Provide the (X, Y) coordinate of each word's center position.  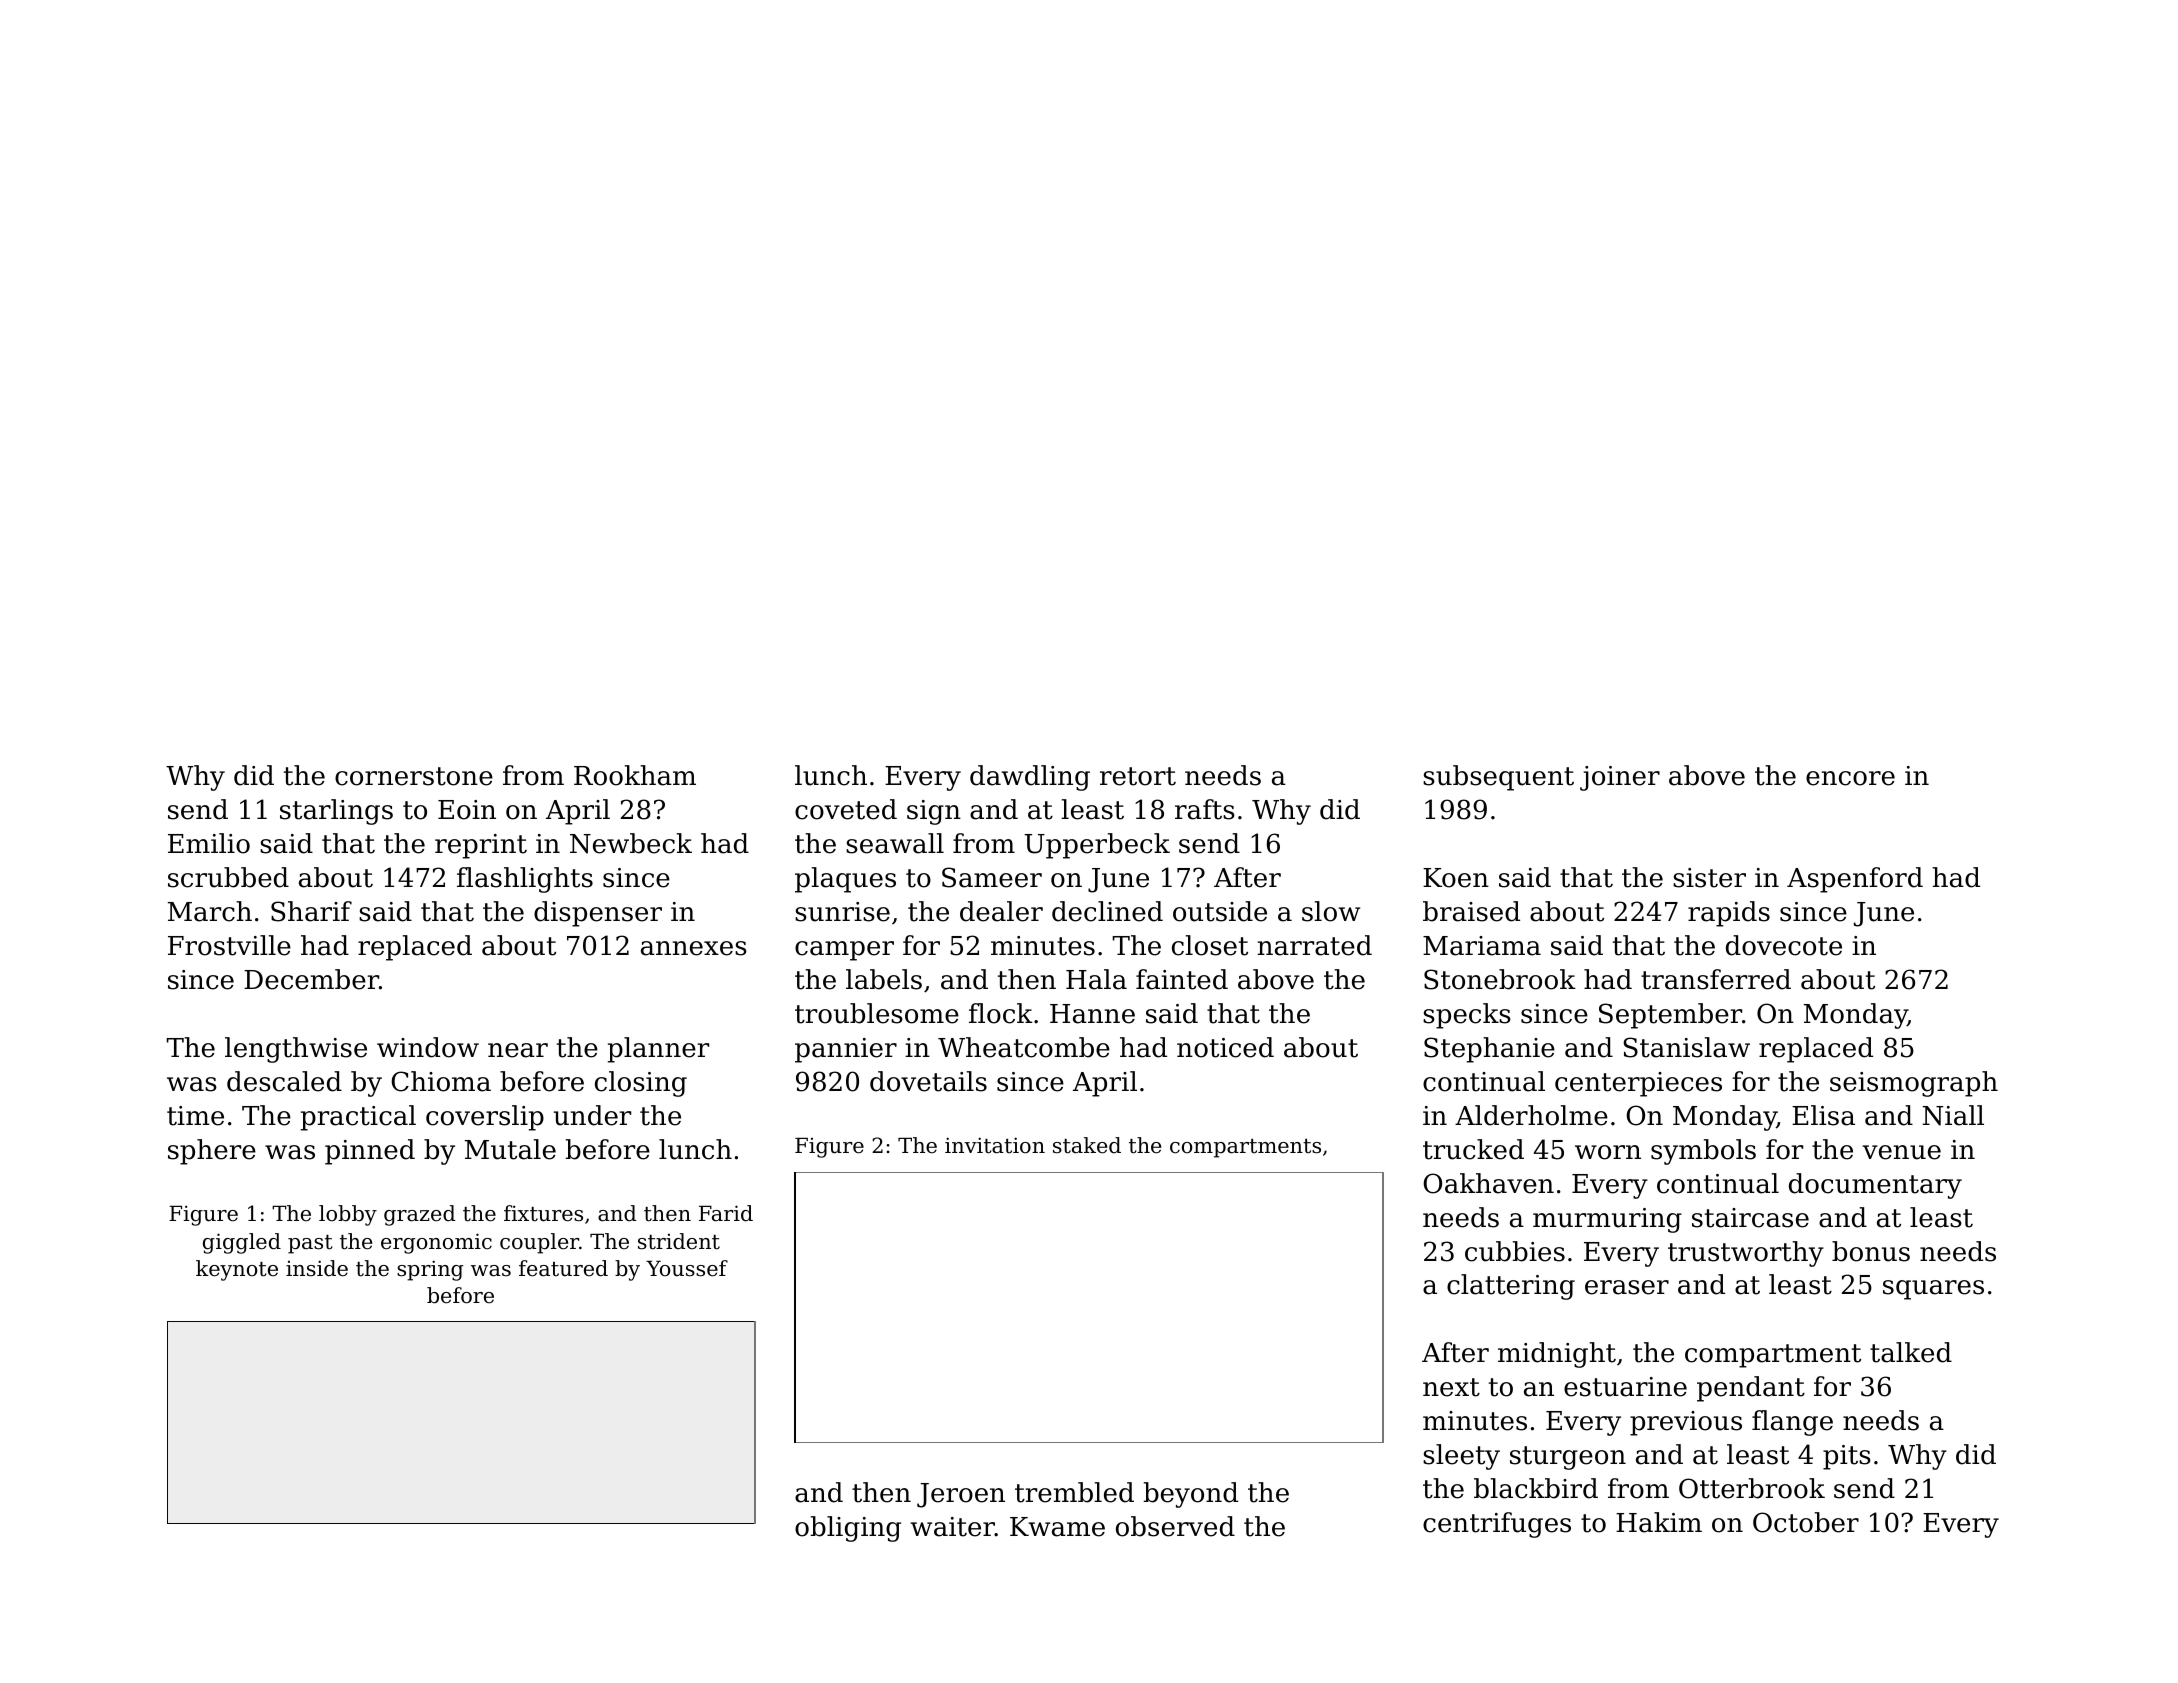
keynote (237, 1270)
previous (1686, 1423)
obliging (848, 1529)
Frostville (229, 945)
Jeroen (961, 1495)
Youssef (687, 1268)
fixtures (543, 1213)
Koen (1456, 878)
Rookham (635, 775)
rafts (1205, 809)
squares (1933, 1290)
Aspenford (1855, 880)
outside (1220, 911)
